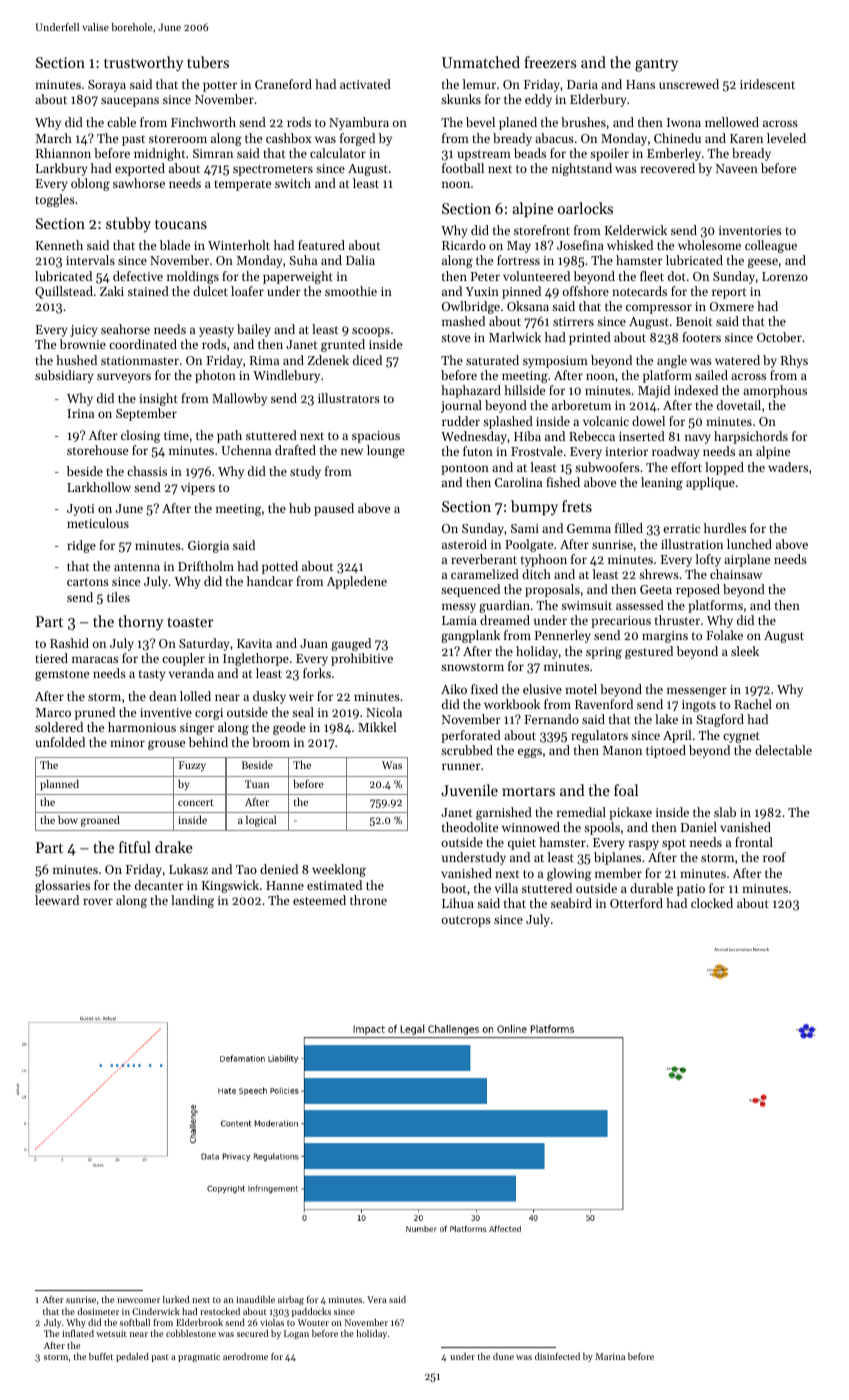  Describe the element at coordinates (656, 65) in the screenshot. I see `gantry` at that location.
